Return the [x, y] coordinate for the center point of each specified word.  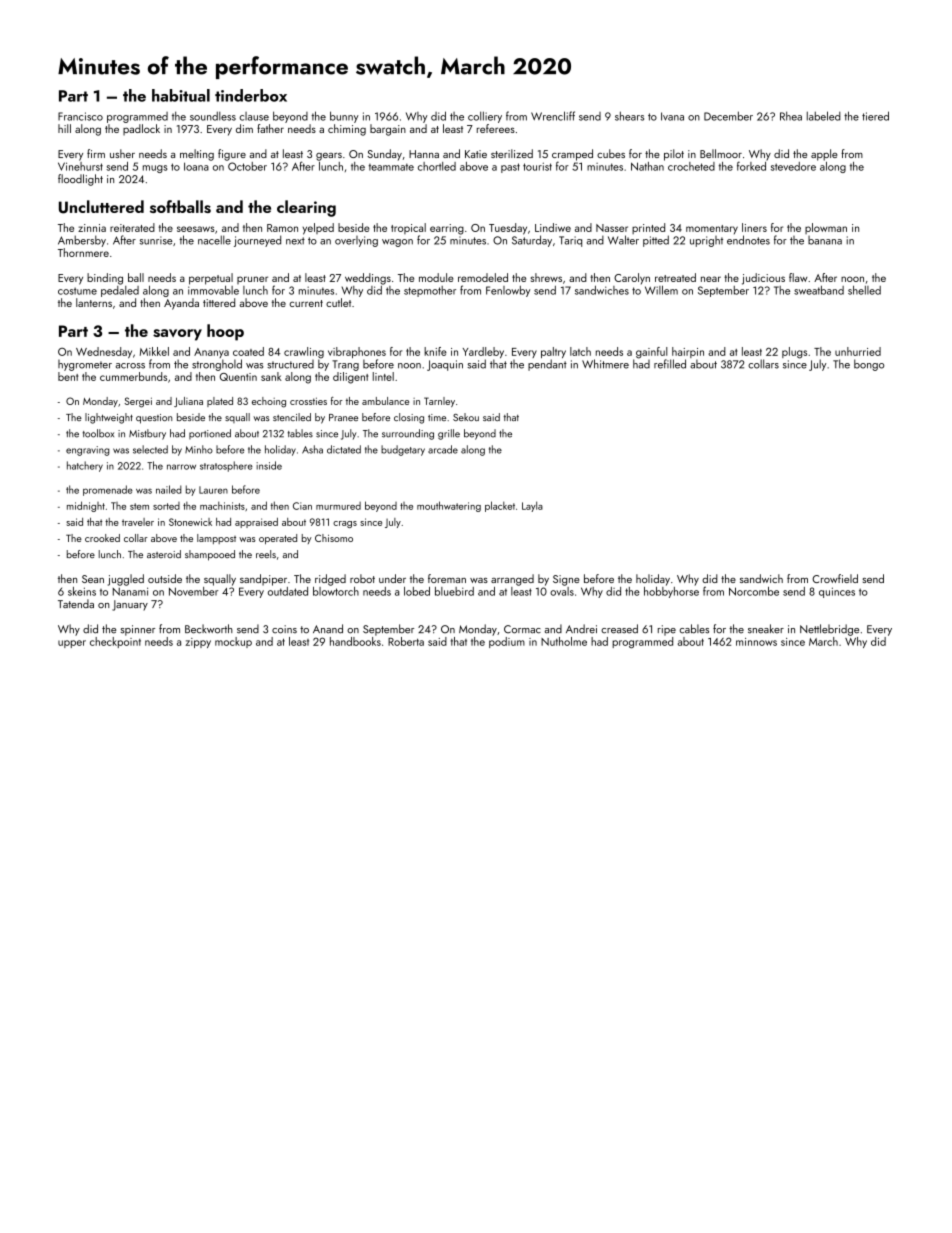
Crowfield [835, 578]
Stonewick [190, 522]
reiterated [132, 227]
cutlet [338, 302]
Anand [328, 629]
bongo [869, 365]
